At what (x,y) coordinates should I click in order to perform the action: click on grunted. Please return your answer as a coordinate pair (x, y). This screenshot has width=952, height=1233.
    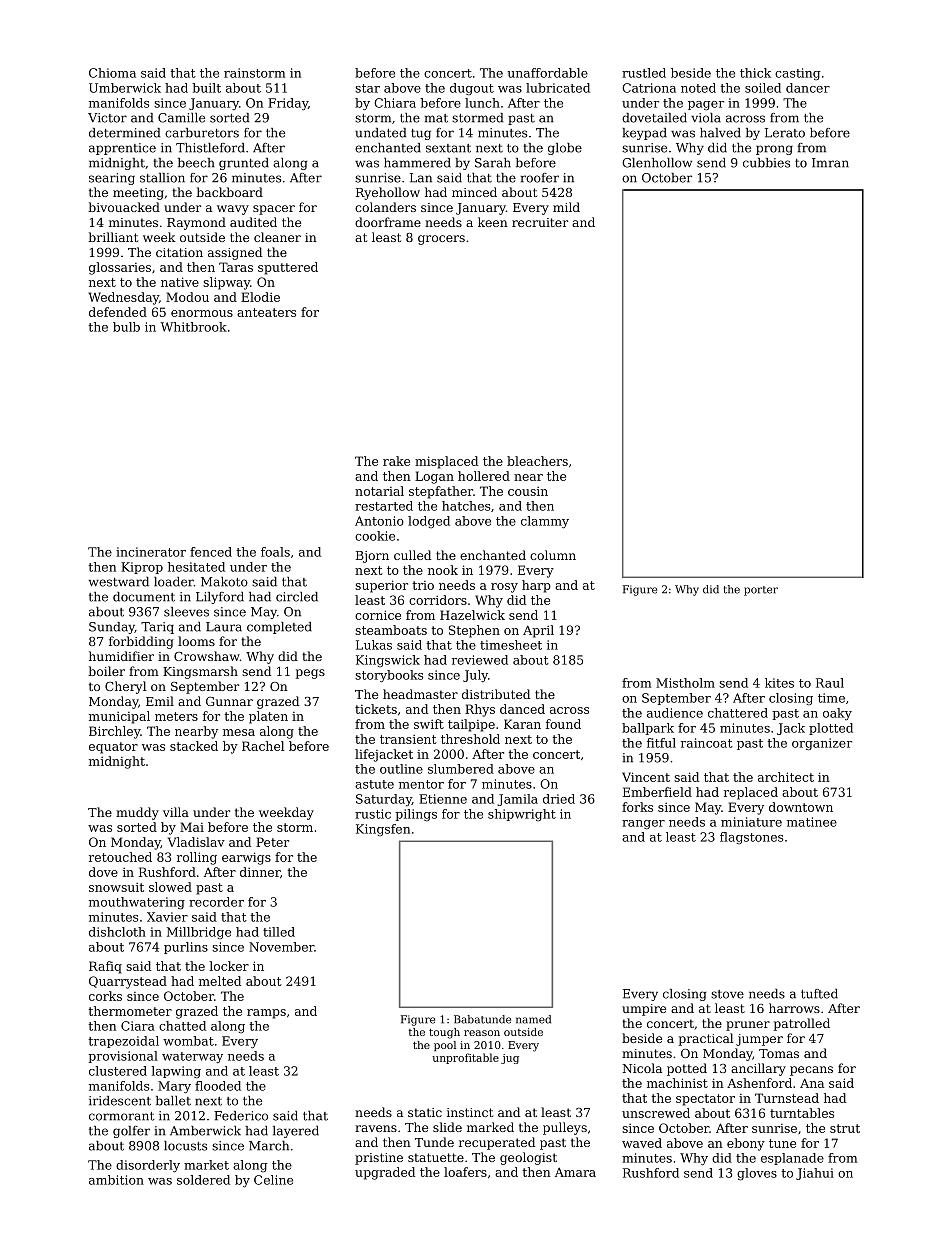
    Looking at the image, I should click on (244, 164).
